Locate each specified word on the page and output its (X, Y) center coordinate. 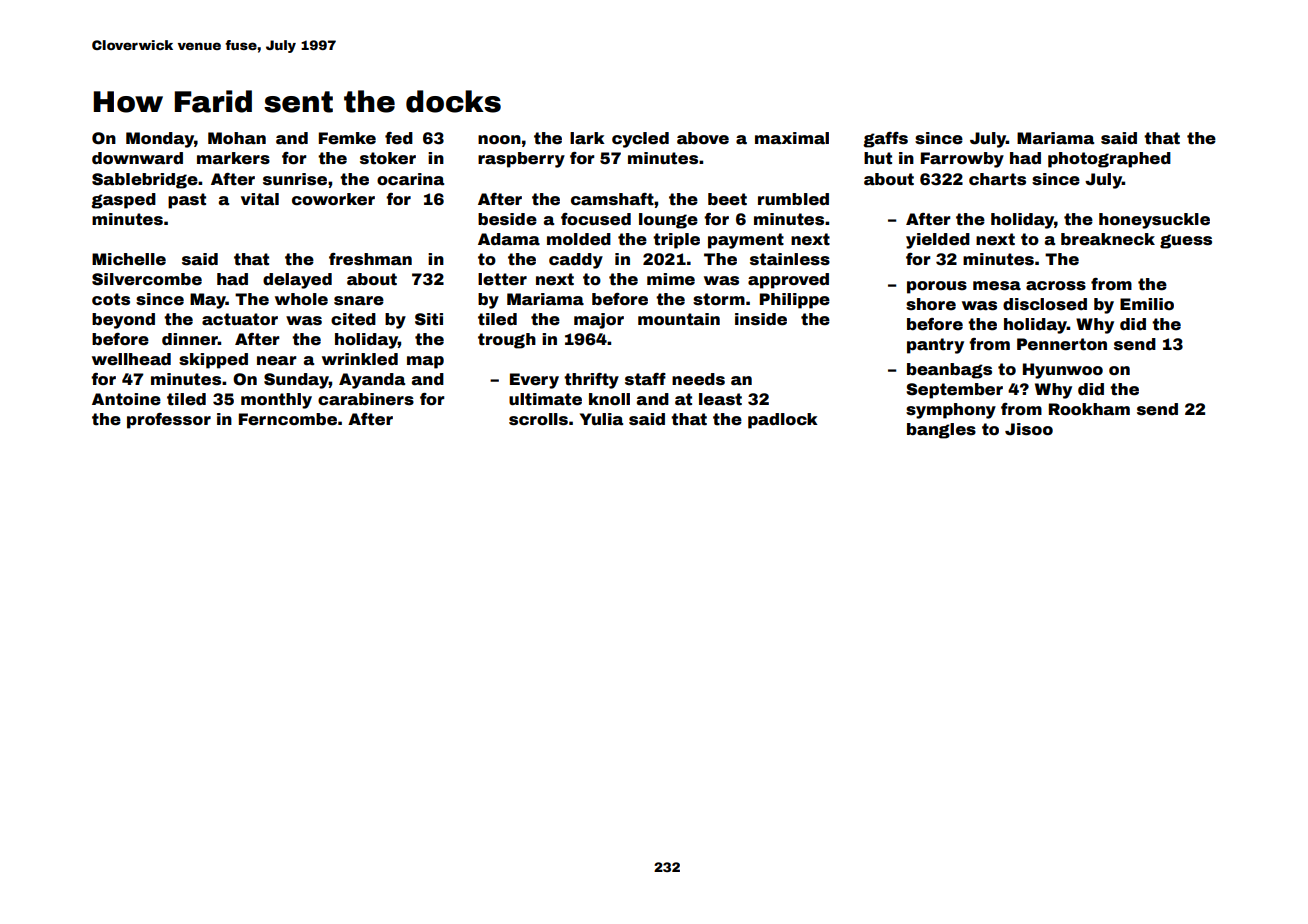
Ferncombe (288, 419)
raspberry (521, 160)
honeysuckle (1154, 221)
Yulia (601, 419)
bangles (941, 431)
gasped (123, 201)
